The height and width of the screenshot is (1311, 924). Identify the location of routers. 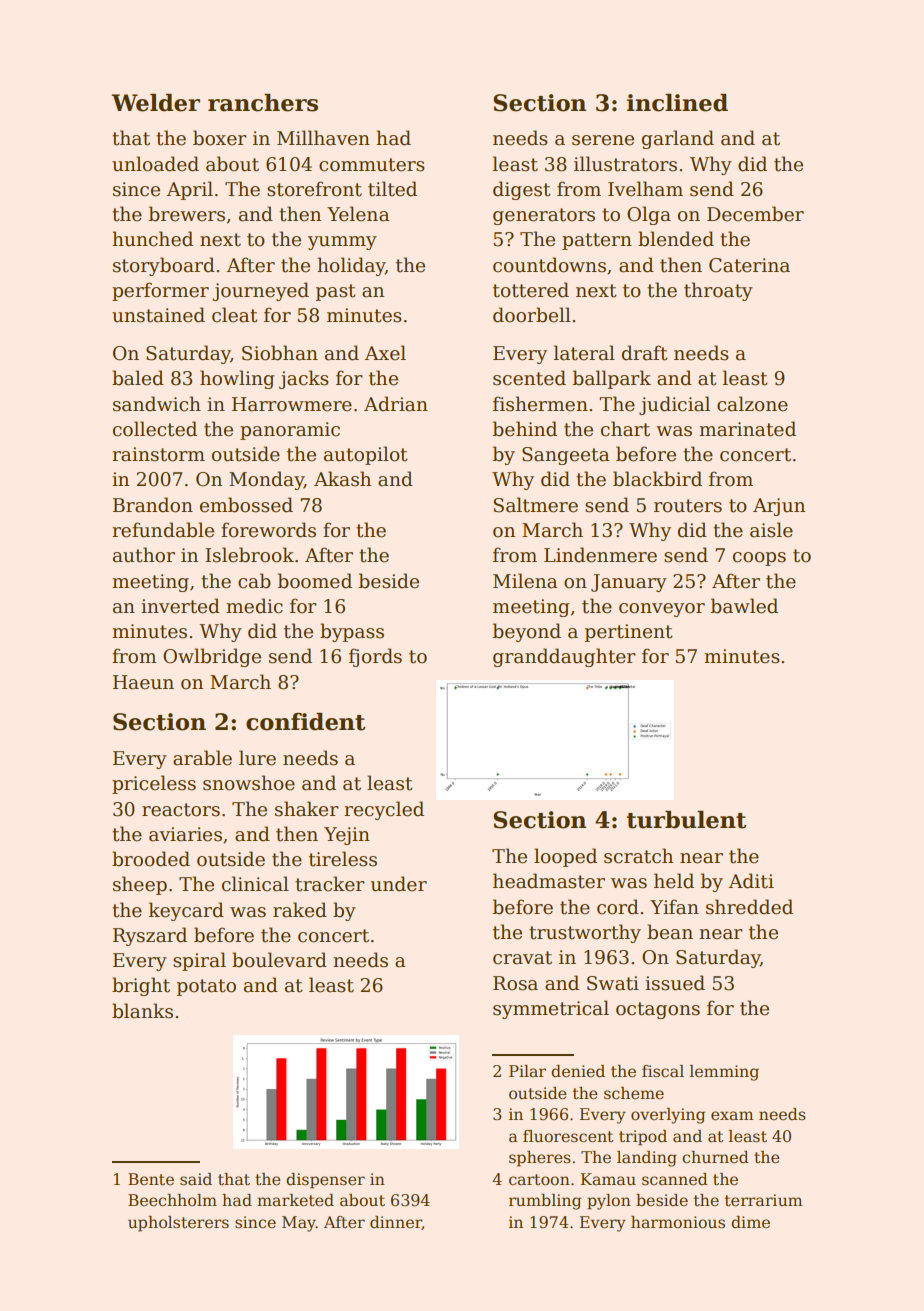
(688, 506).
